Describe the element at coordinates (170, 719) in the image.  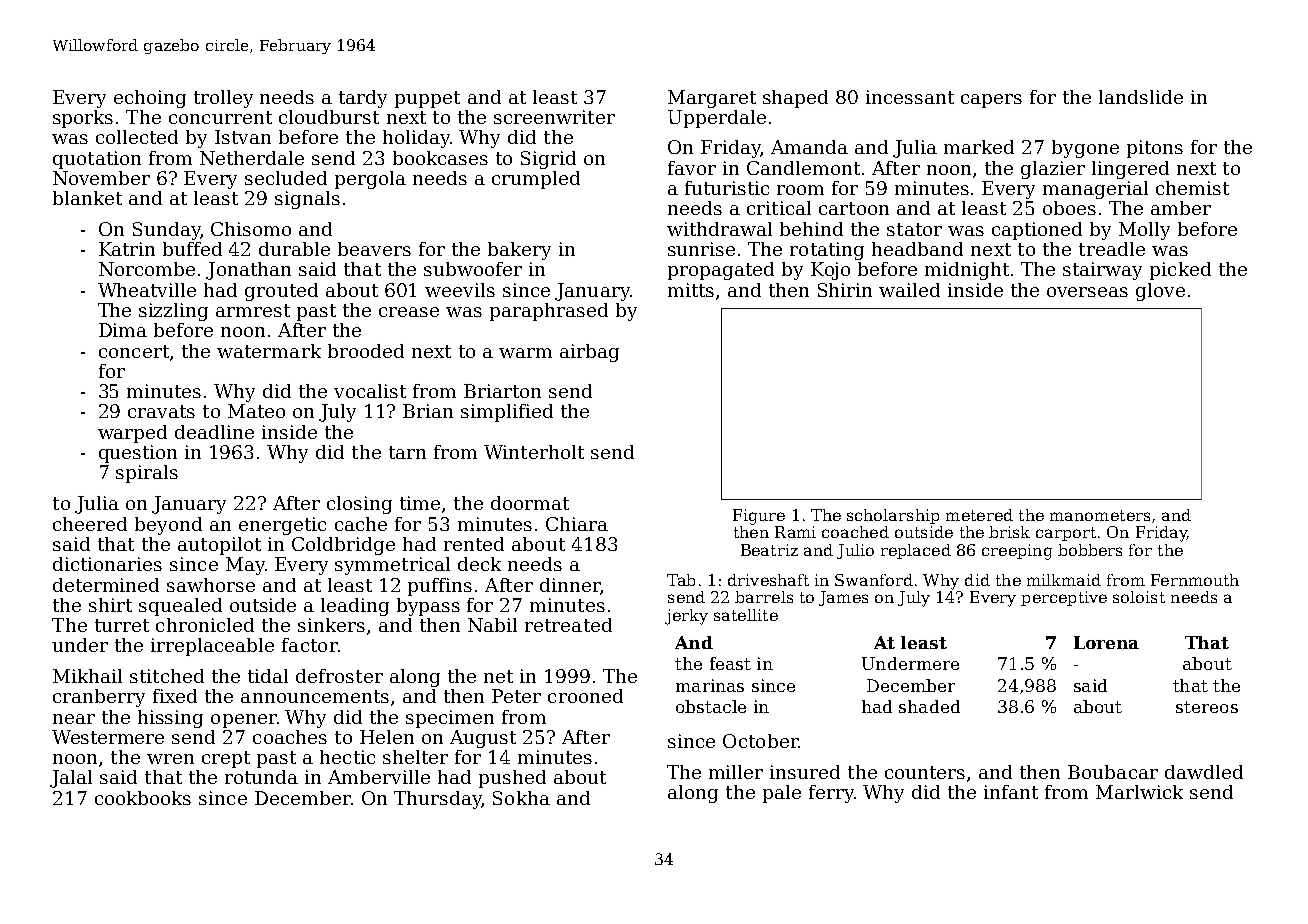
I see `hissing` at that location.
